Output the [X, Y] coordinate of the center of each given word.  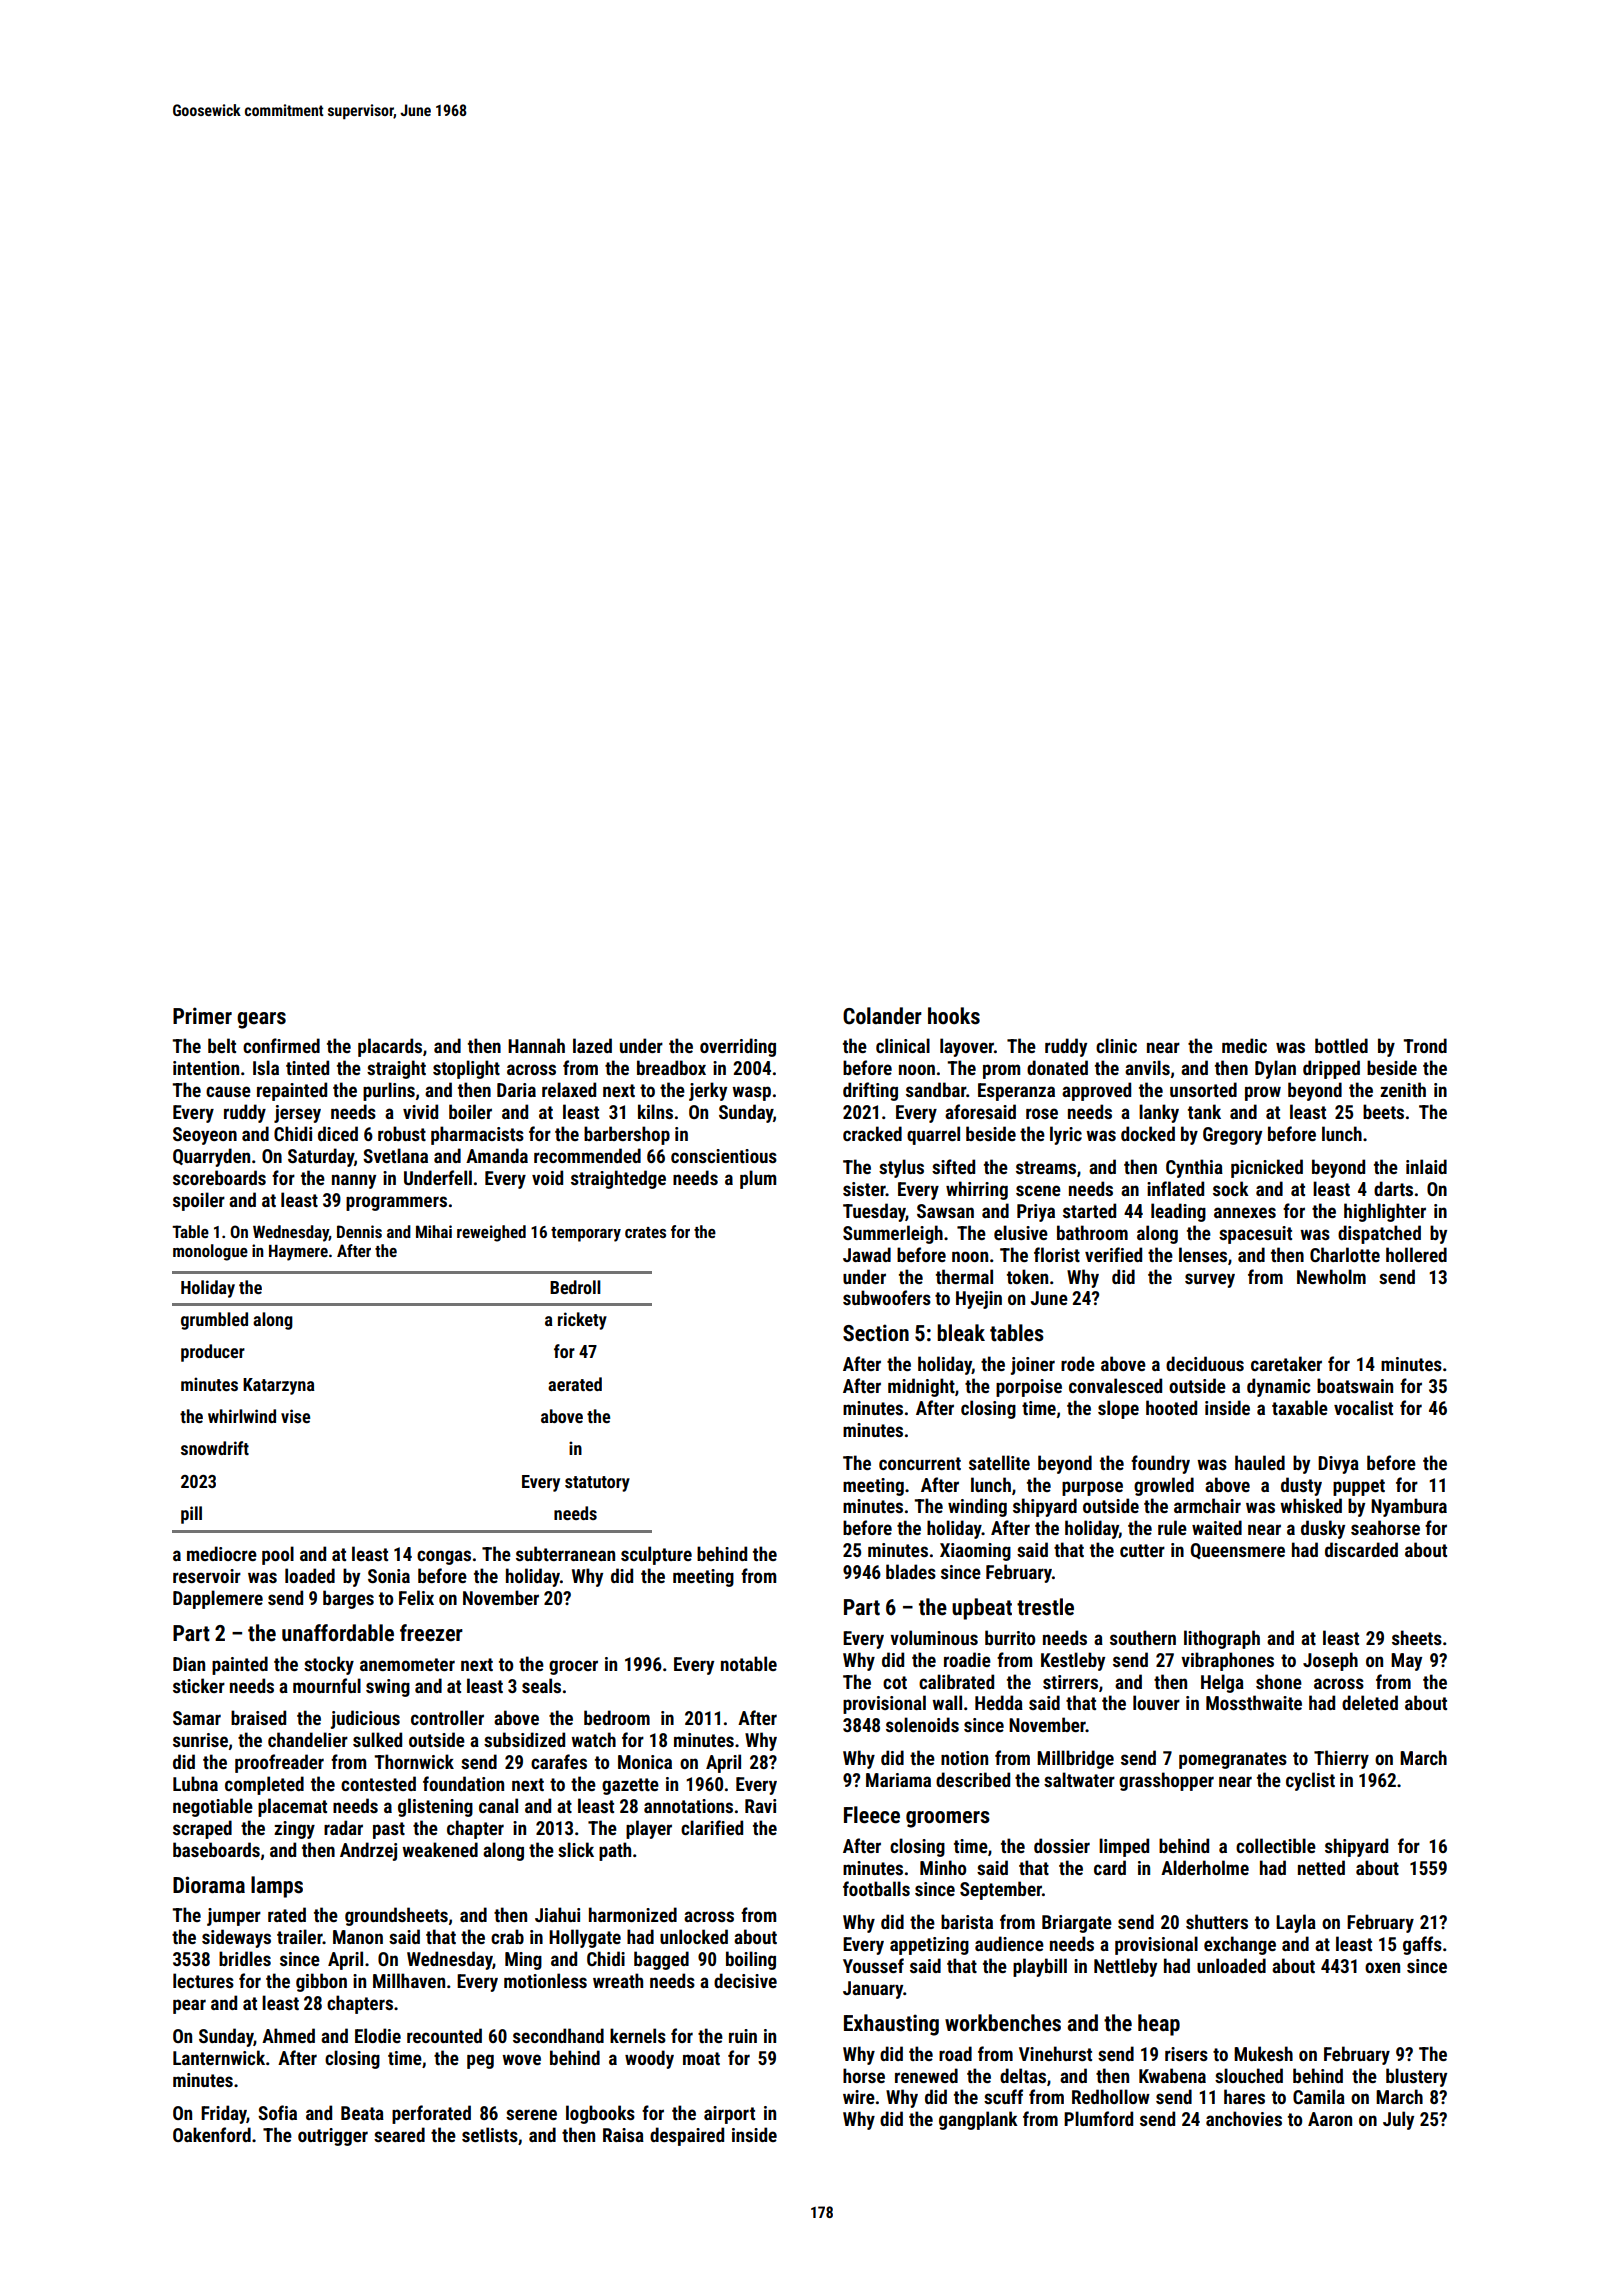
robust [402, 1133]
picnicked [1267, 1168]
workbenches [1003, 2023]
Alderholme [1205, 1867]
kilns [655, 1111]
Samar [197, 1718]
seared [399, 2134]
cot [895, 1682]
